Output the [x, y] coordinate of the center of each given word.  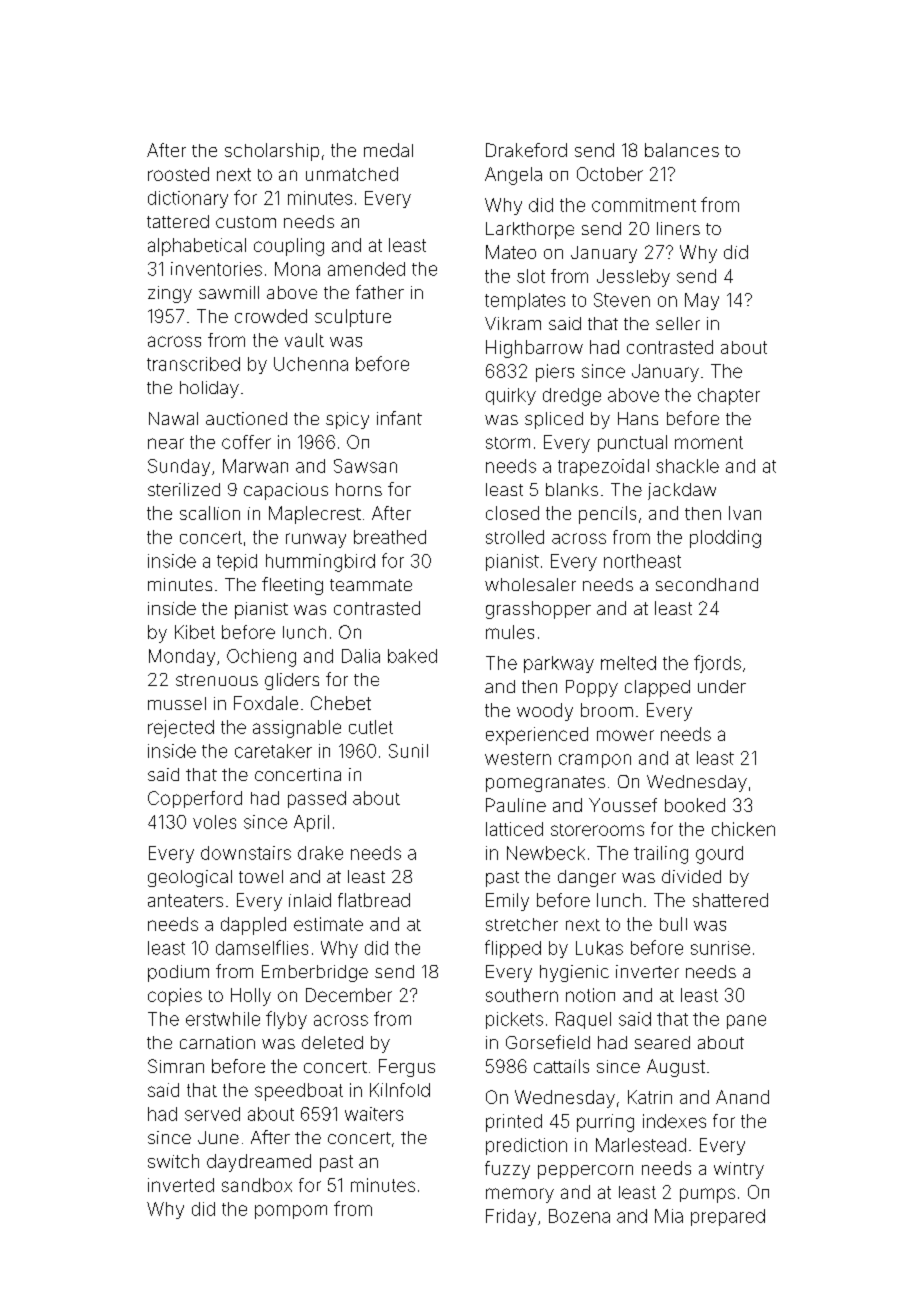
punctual [632, 443]
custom [246, 222]
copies [175, 997]
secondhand [707, 584]
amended [366, 269]
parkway [559, 664]
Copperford [195, 799]
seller [678, 323]
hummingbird [320, 563]
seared [662, 1042]
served [212, 1114]
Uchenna [311, 364]
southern [522, 995]
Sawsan [365, 466]
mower [625, 735]
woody [545, 712]
